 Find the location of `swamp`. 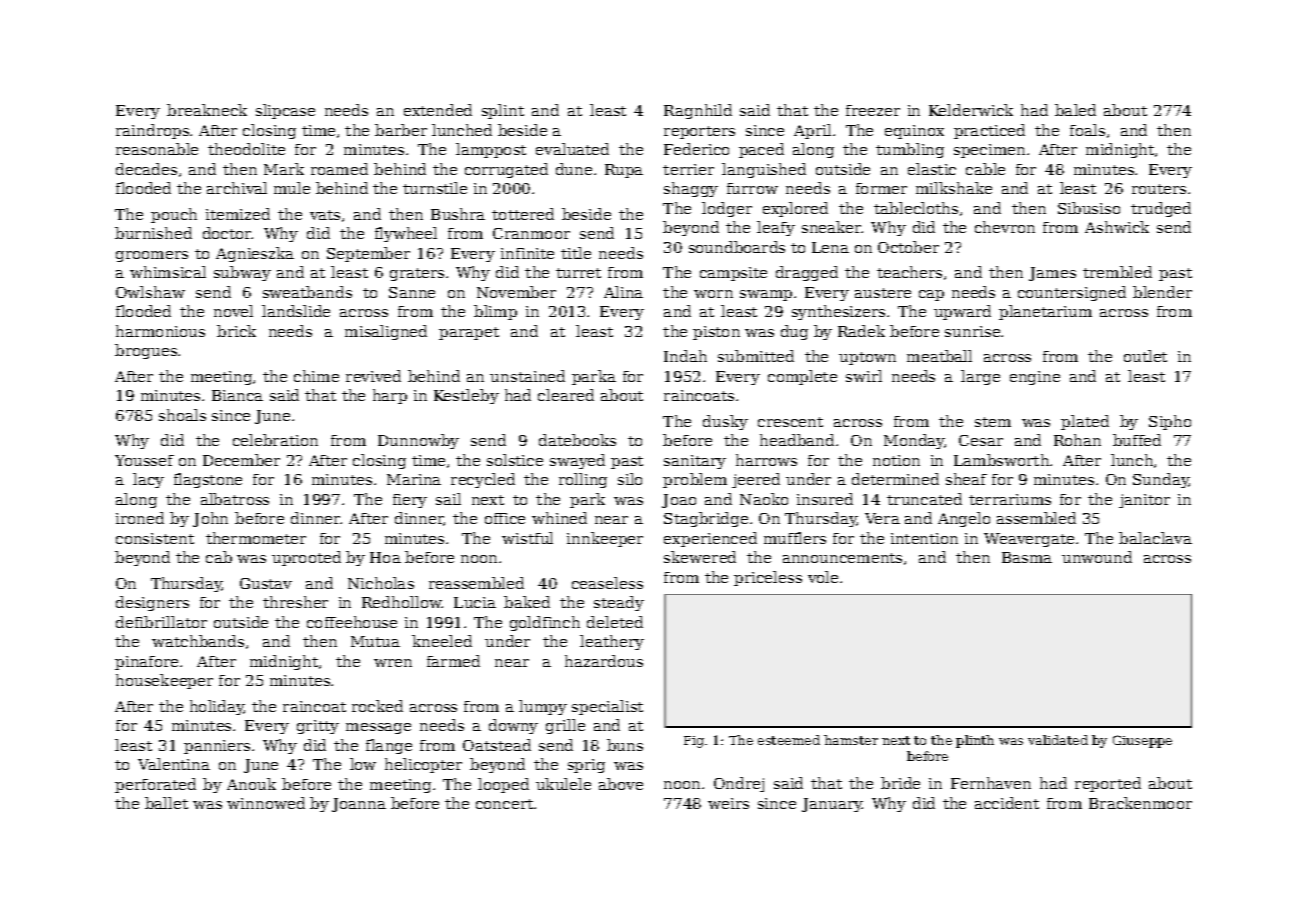

swamp is located at coordinates (766, 295).
